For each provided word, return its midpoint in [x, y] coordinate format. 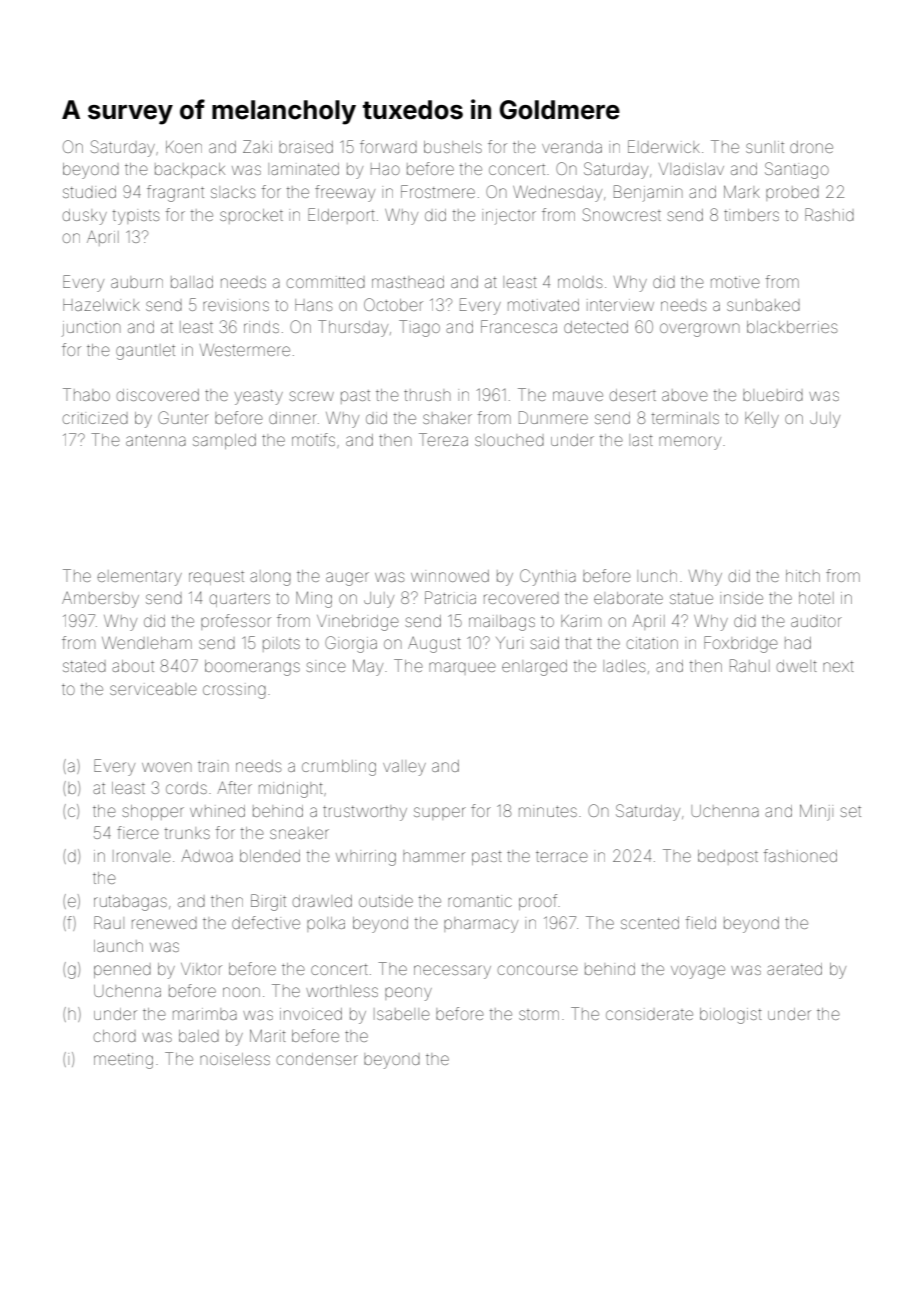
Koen [184, 147]
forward [388, 146]
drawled [322, 901]
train [213, 766]
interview [620, 305]
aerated [794, 969]
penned [122, 971]
